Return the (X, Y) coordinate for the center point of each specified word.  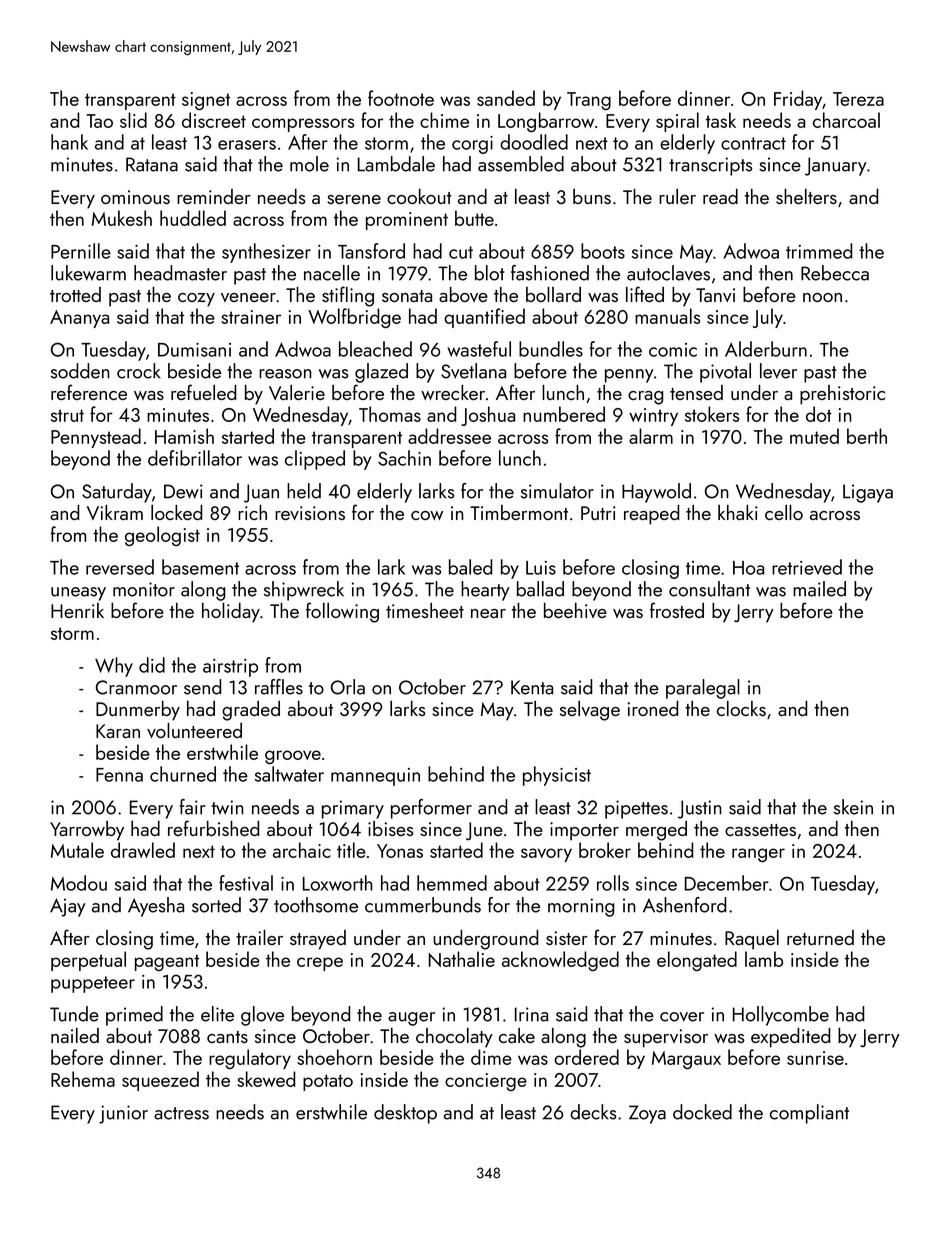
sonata (407, 296)
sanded (506, 98)
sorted (216, 905)
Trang (589, 101)
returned (820, 937)
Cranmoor (136, 687)
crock (139, 371)
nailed (75, 1035)
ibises (390, 828)
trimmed (819, 251)
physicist (557, 776)
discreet (214, 120)
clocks (741, 708)
